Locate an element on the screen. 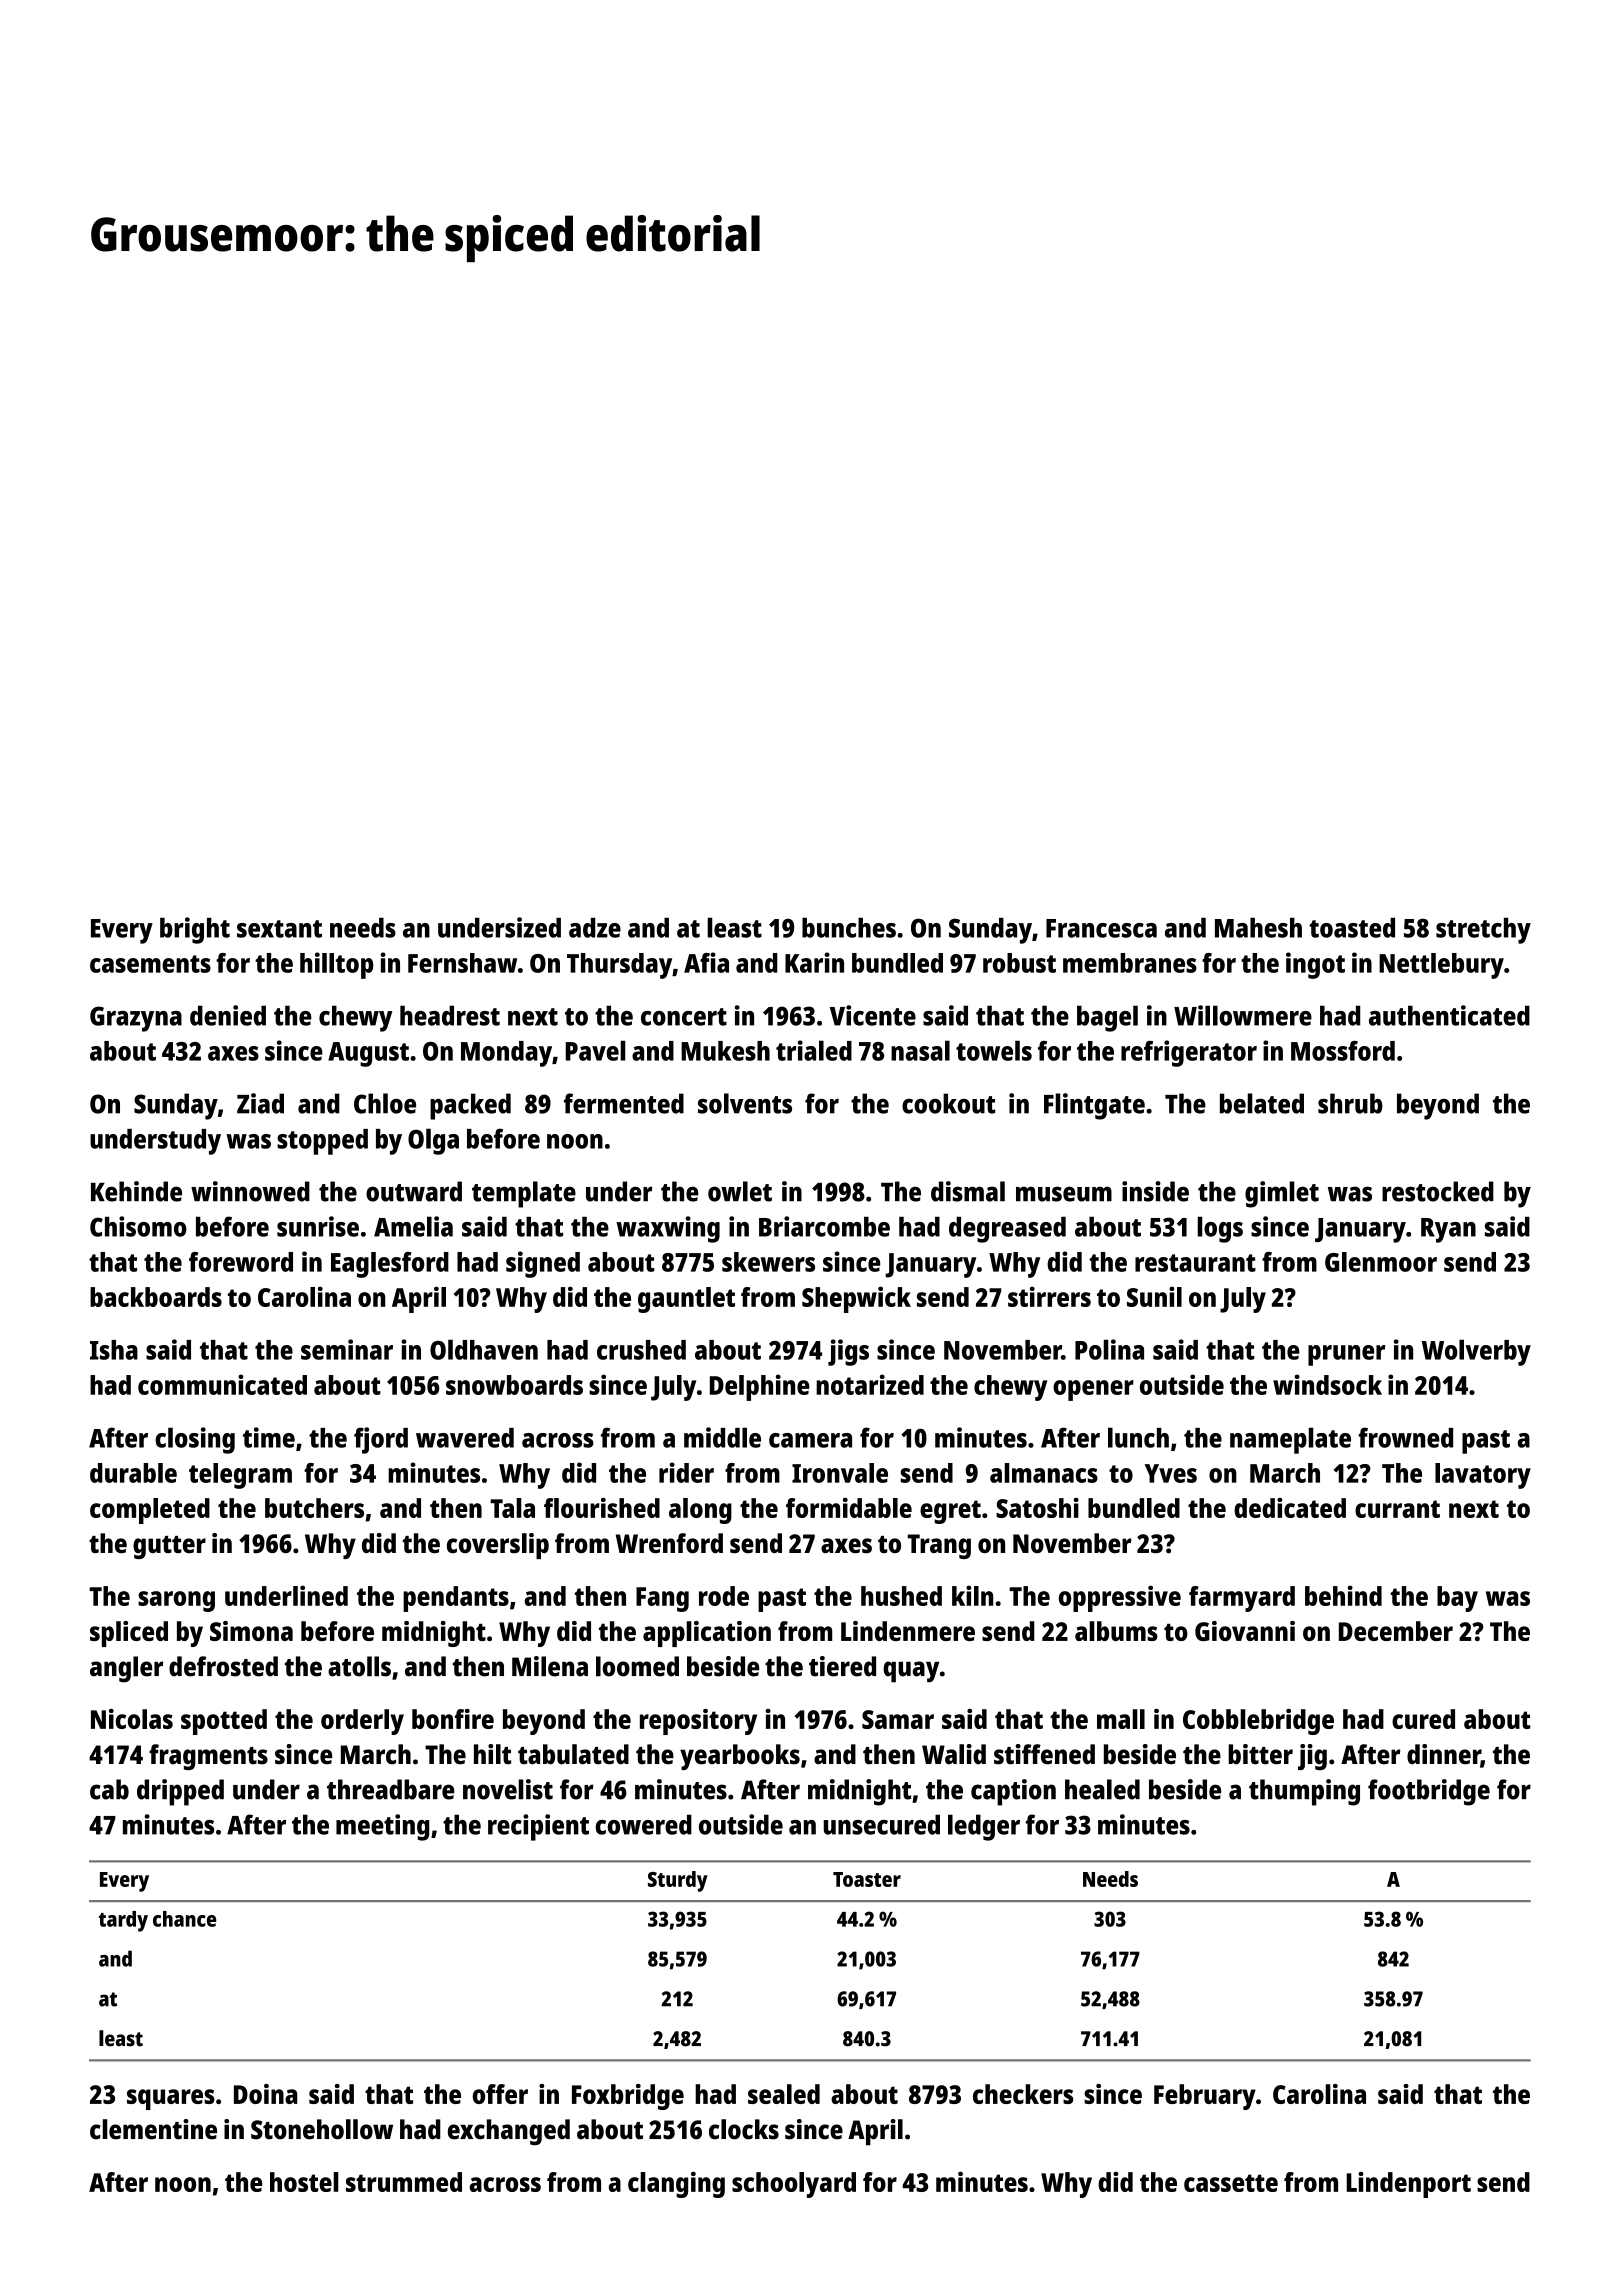 The height and width of the screenshot is (2292, 1620). Glenmoor is located at coordinates (1381, 1262).
